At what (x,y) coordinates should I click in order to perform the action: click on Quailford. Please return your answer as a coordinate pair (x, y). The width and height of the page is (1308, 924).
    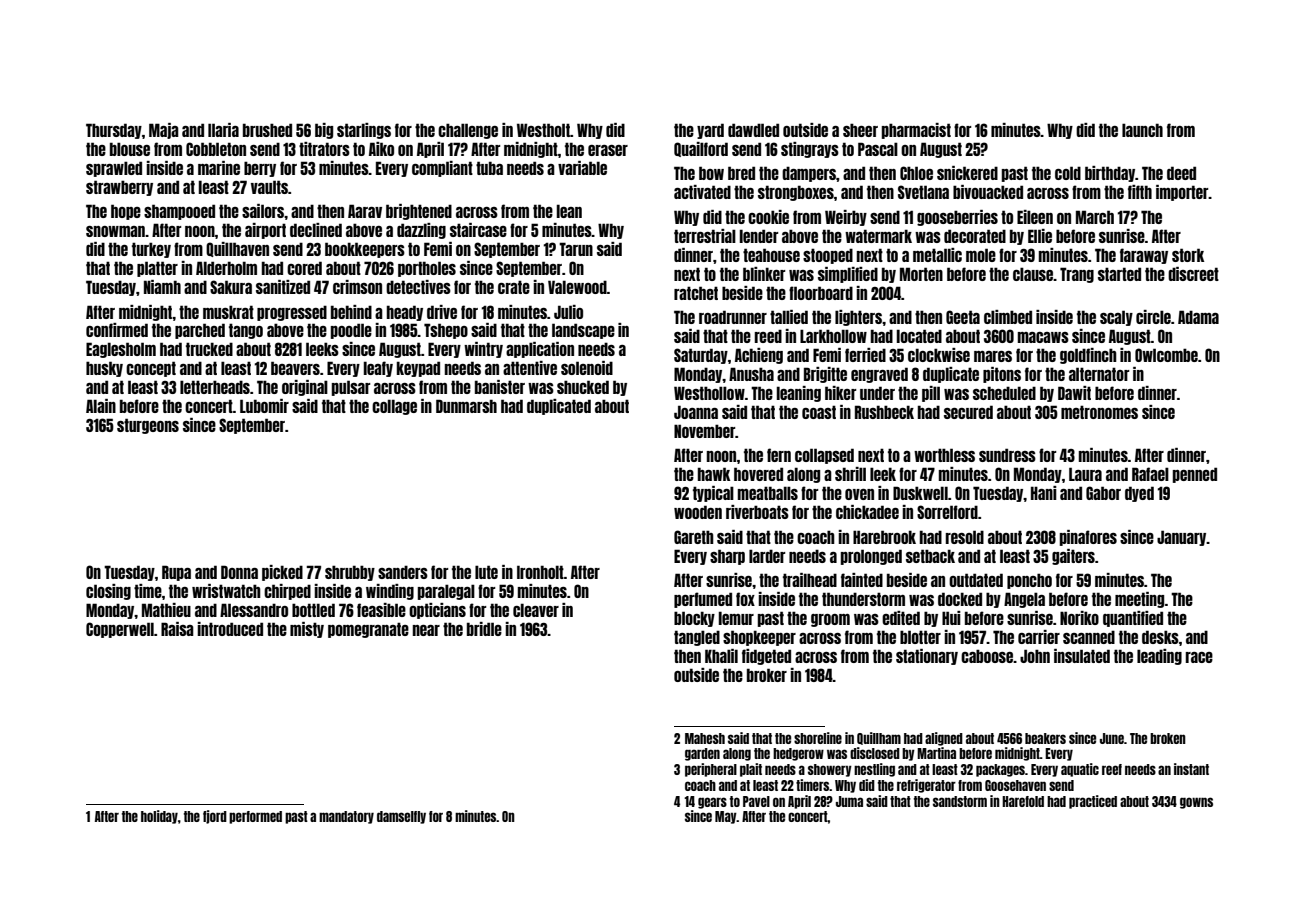
    Looking at the image, I should click on (701, 149).
